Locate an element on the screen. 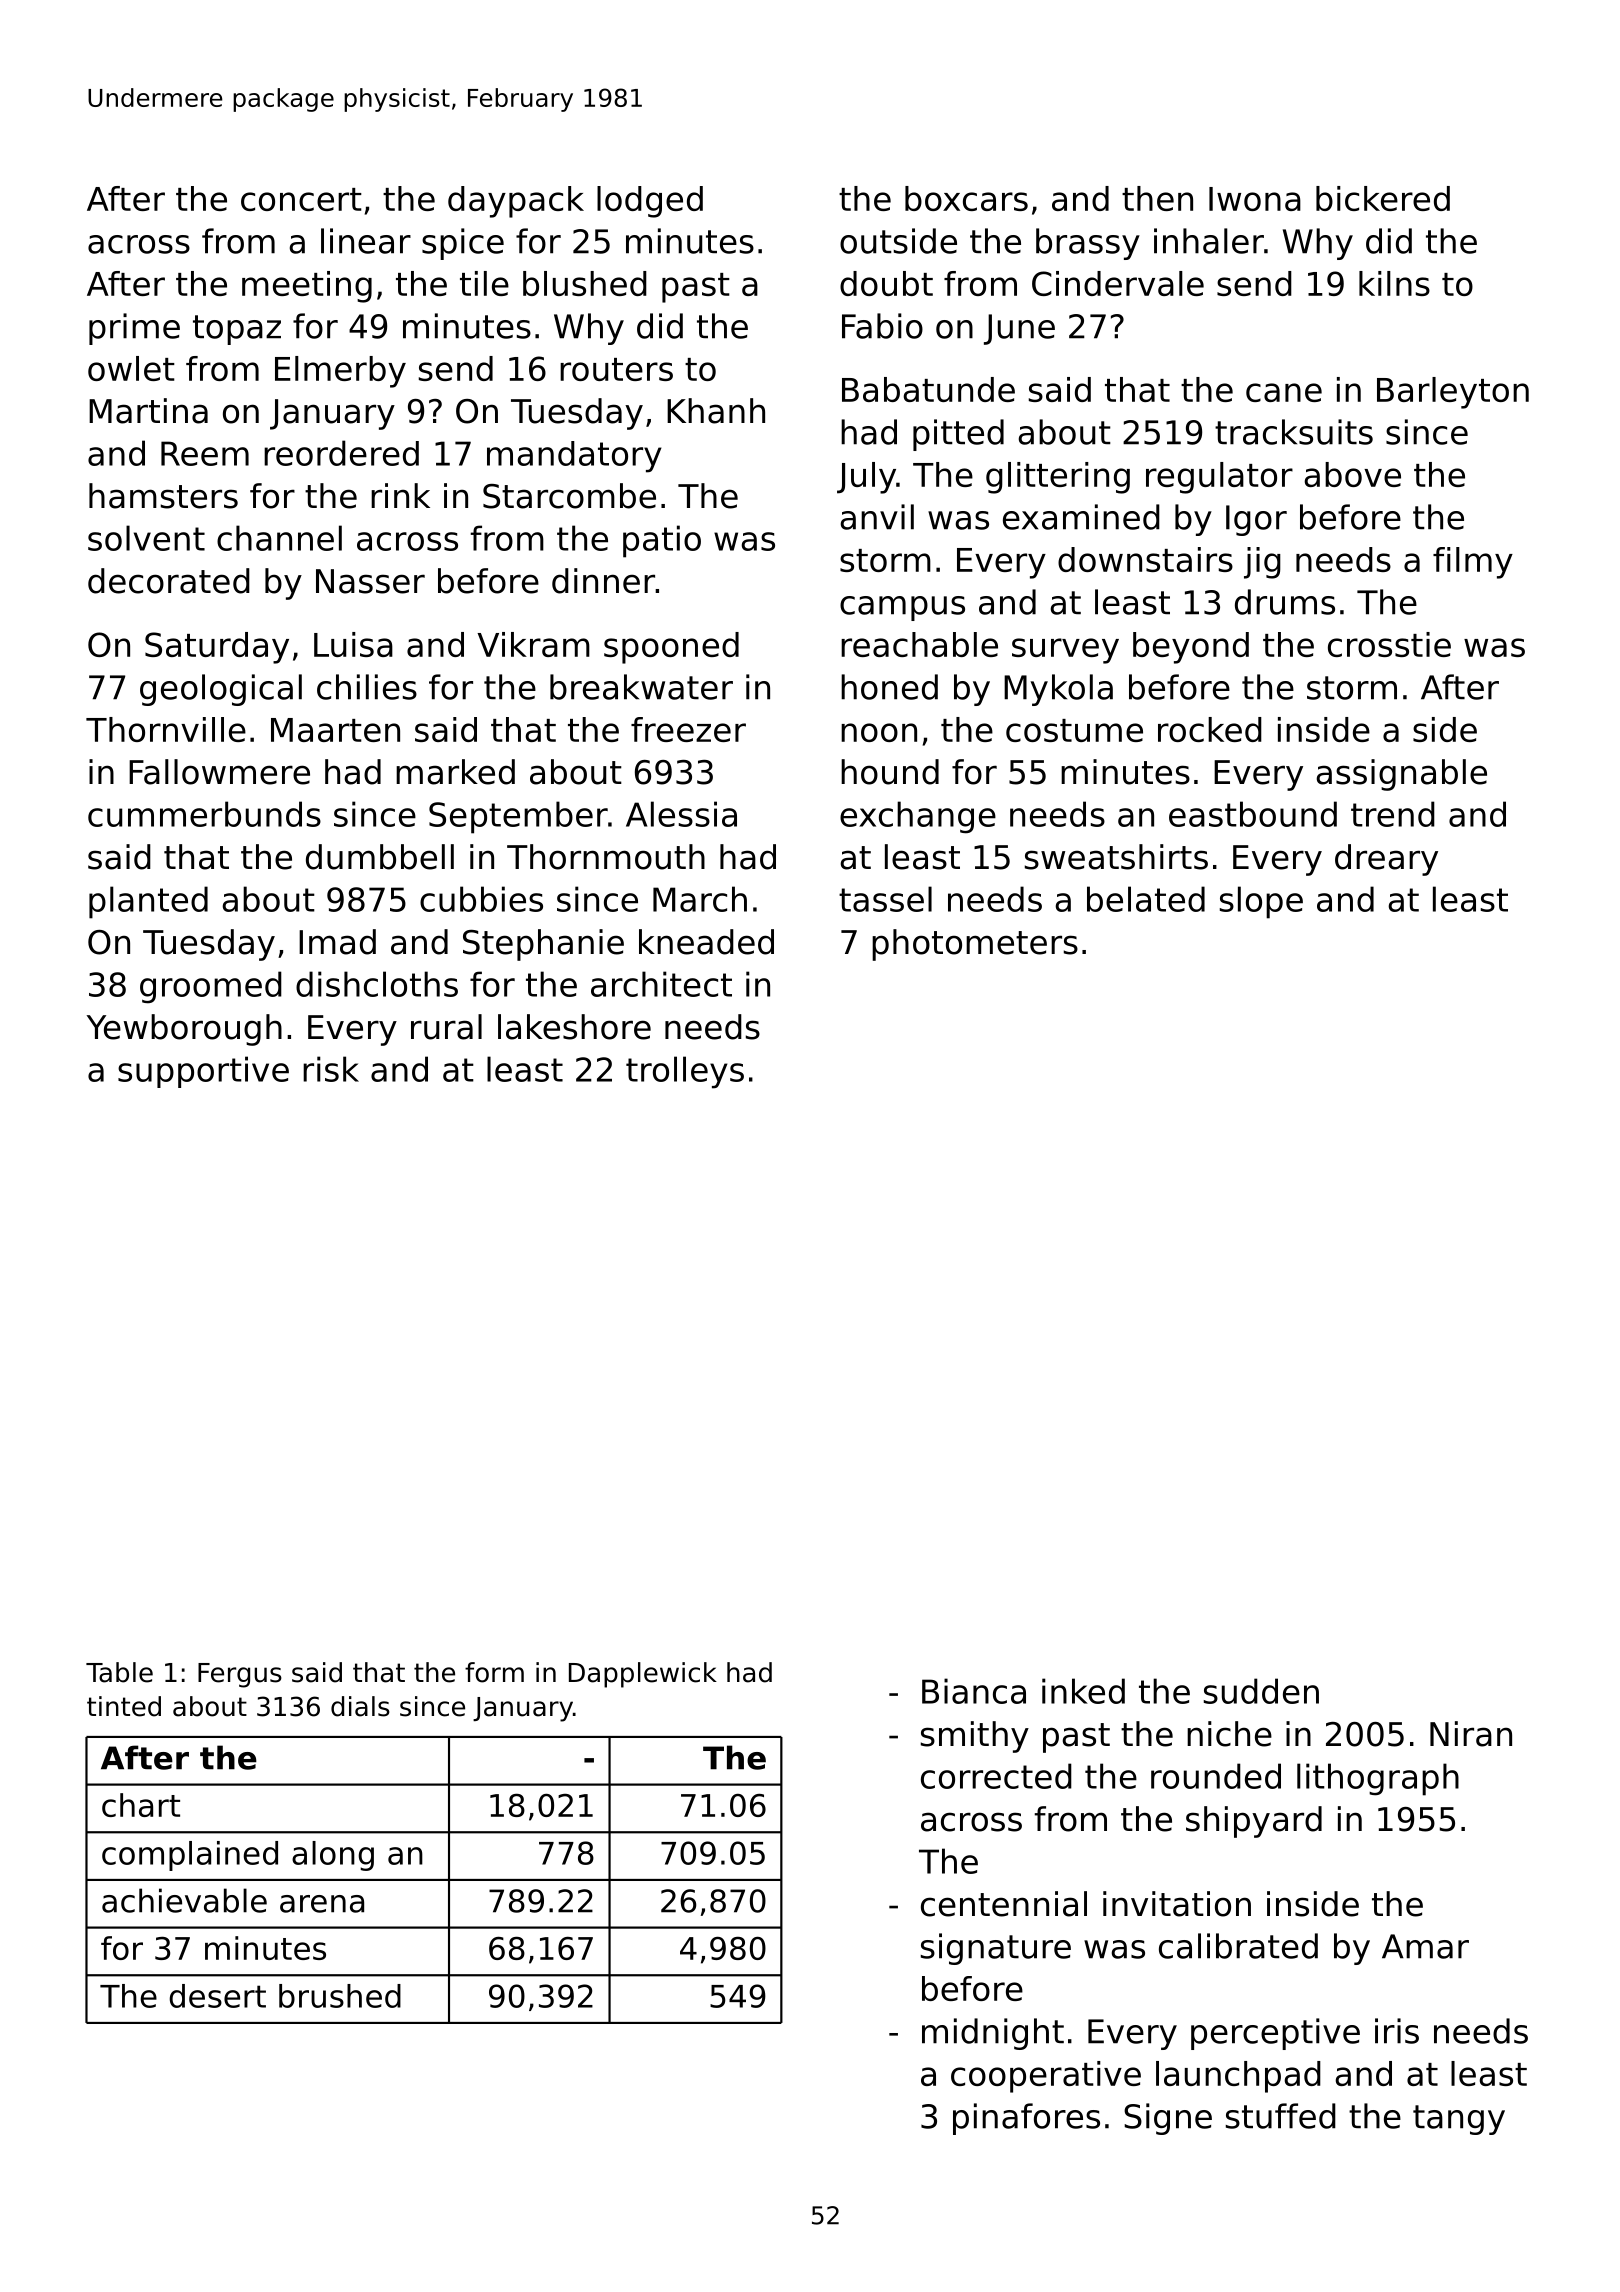 This screenshot has width=1620, height=2292. kneaded is located at coordinates (706, 942).
